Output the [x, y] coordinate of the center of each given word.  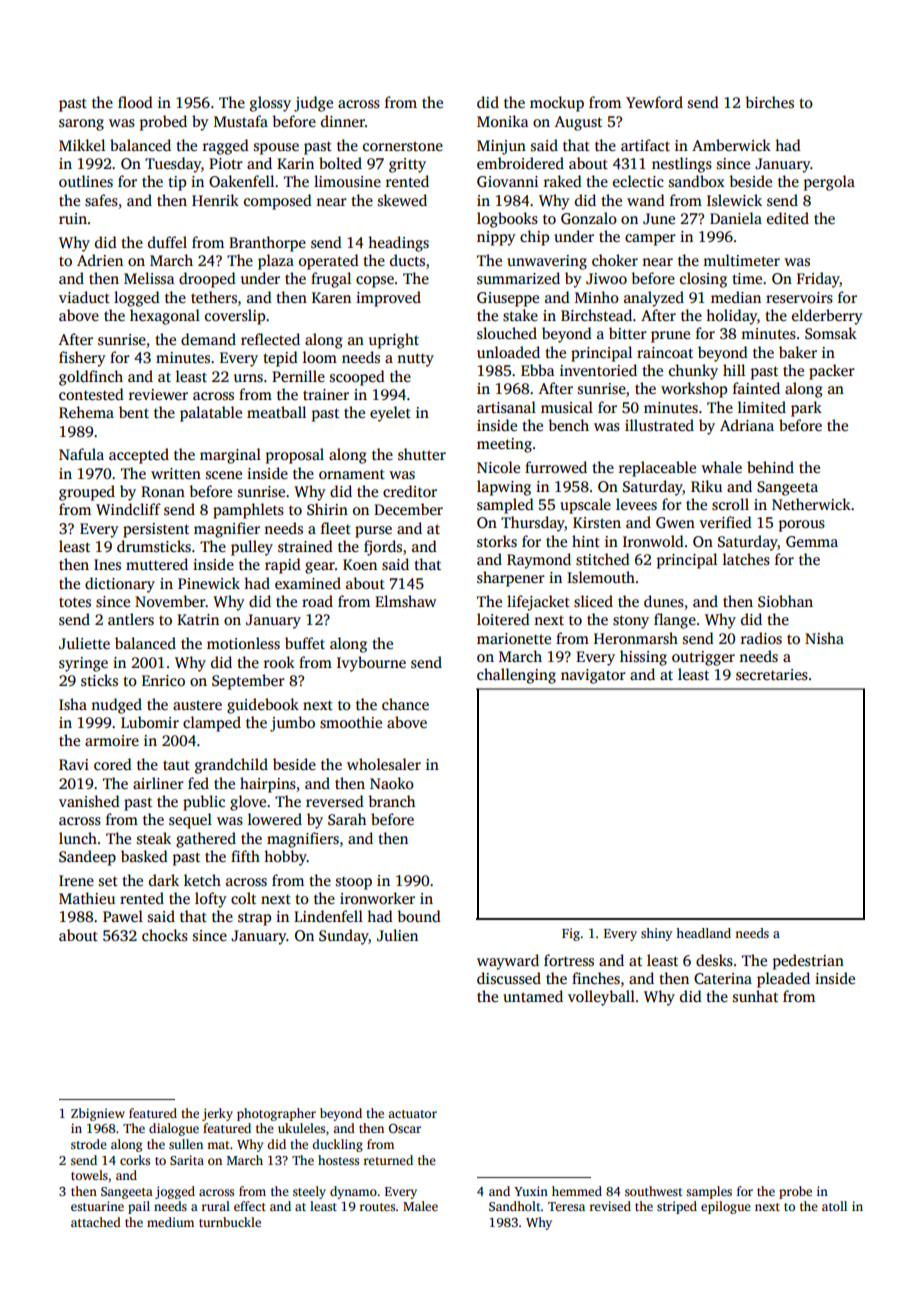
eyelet [390, 414]
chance [405, 704]
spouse [276, 149]
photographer [276, 1114]
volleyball [601, 998]
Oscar [405, 1128]
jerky [217, 1114]
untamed [533, 996]
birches [769, 102]
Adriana [747, 425]
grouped [87, 493]
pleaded [783, 980]
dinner [343, 121]
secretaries [772, 675]
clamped [212, 724]
